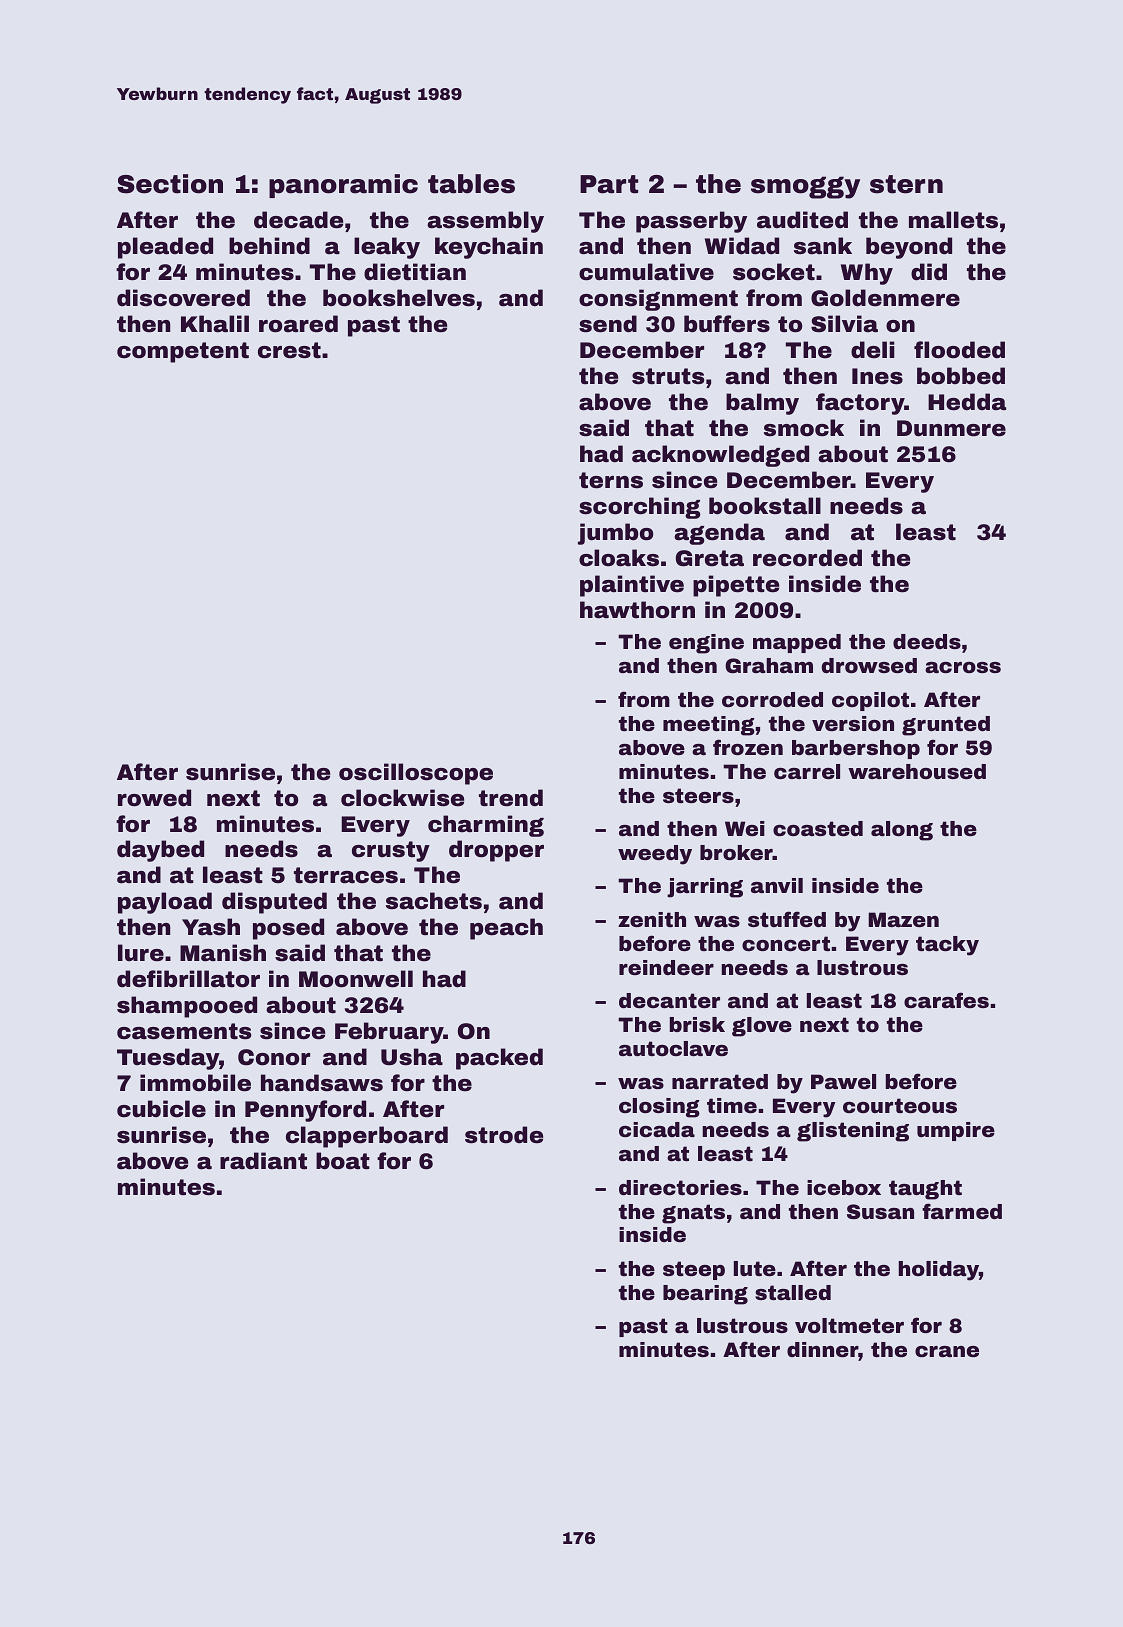  What do you see at coordinates (953, 220) in the screenshot?
I see `mallets` at bounding box center [953, 220].
